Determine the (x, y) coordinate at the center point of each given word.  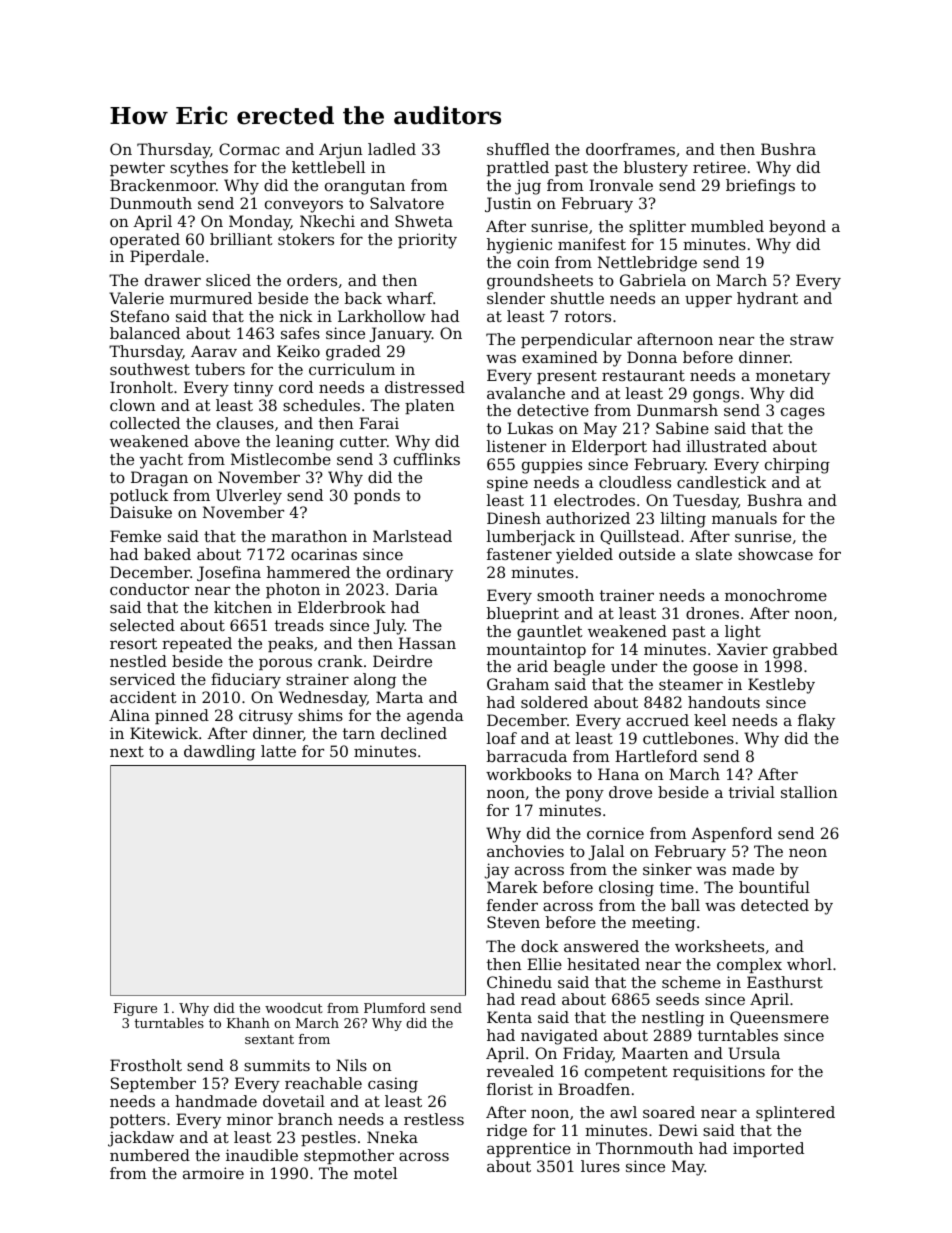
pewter (137, 169)
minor (250, 1119)
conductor (149, 589)
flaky (816, 722)
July (389, 627)
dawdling (219, 753)
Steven (513, 922)
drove (630, 792)
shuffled (518, 149)
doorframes (630, 149)
